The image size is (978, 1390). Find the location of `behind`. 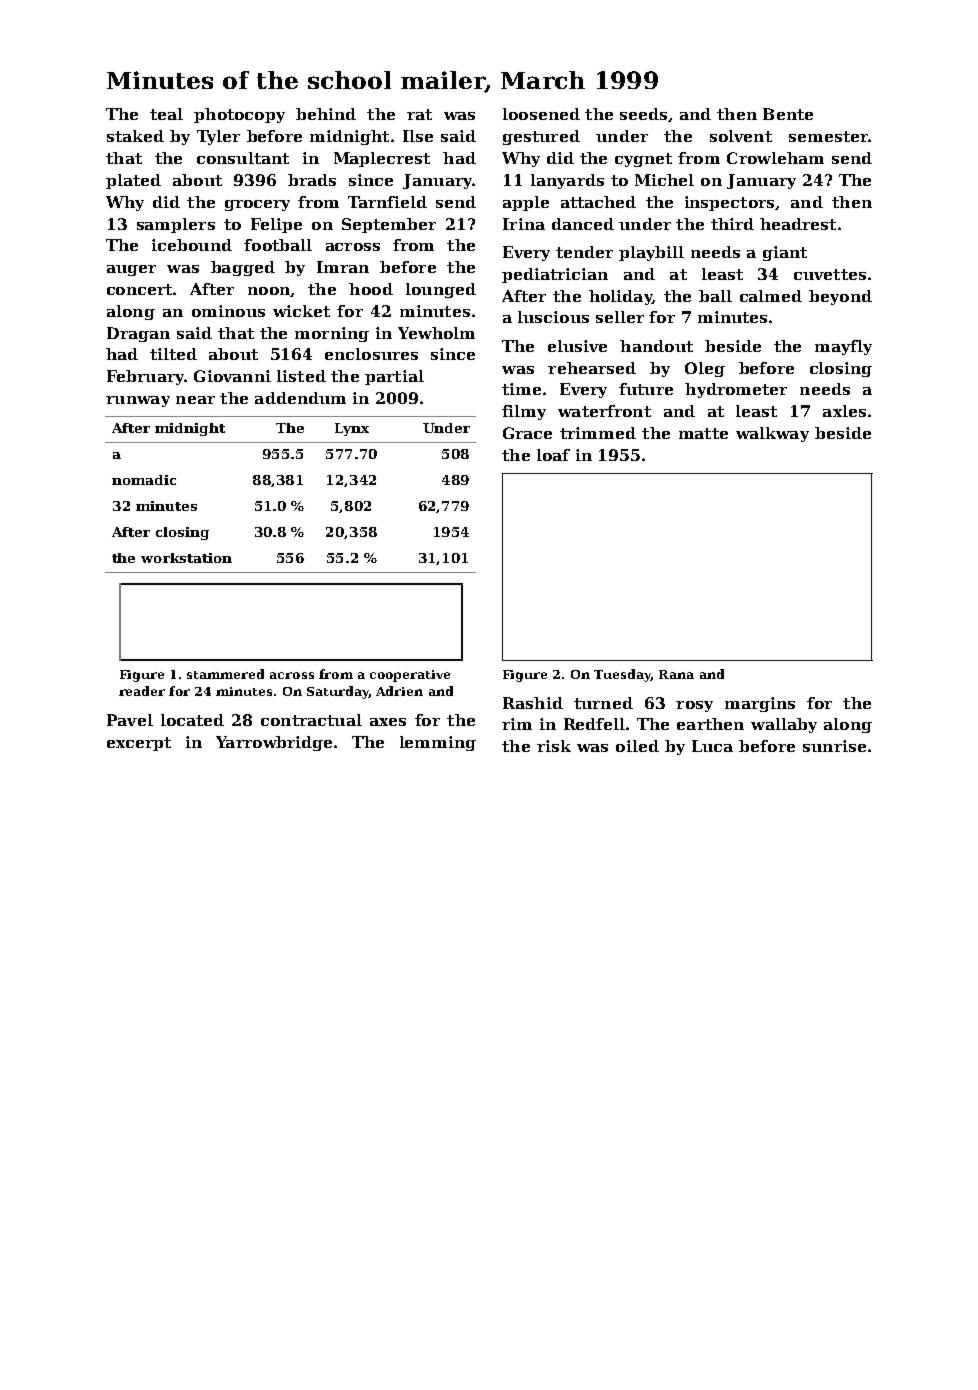

behind is located at coordinates (326, 114).
